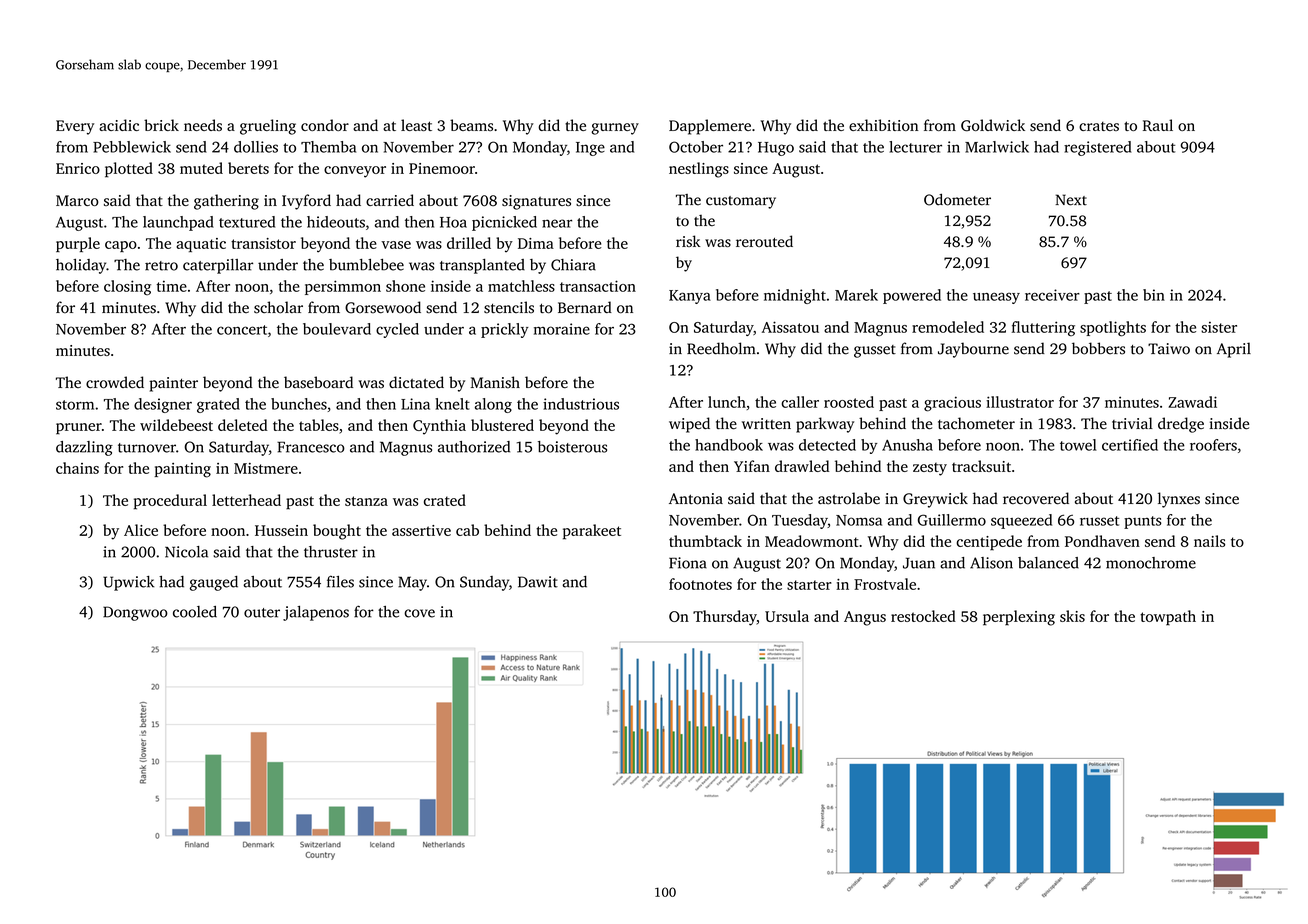 This screenshot has height=924, width=1308. What do you see at coordinates (242, 330) in the screenshot?
I see `concert` at bounding box center [242, 330].
